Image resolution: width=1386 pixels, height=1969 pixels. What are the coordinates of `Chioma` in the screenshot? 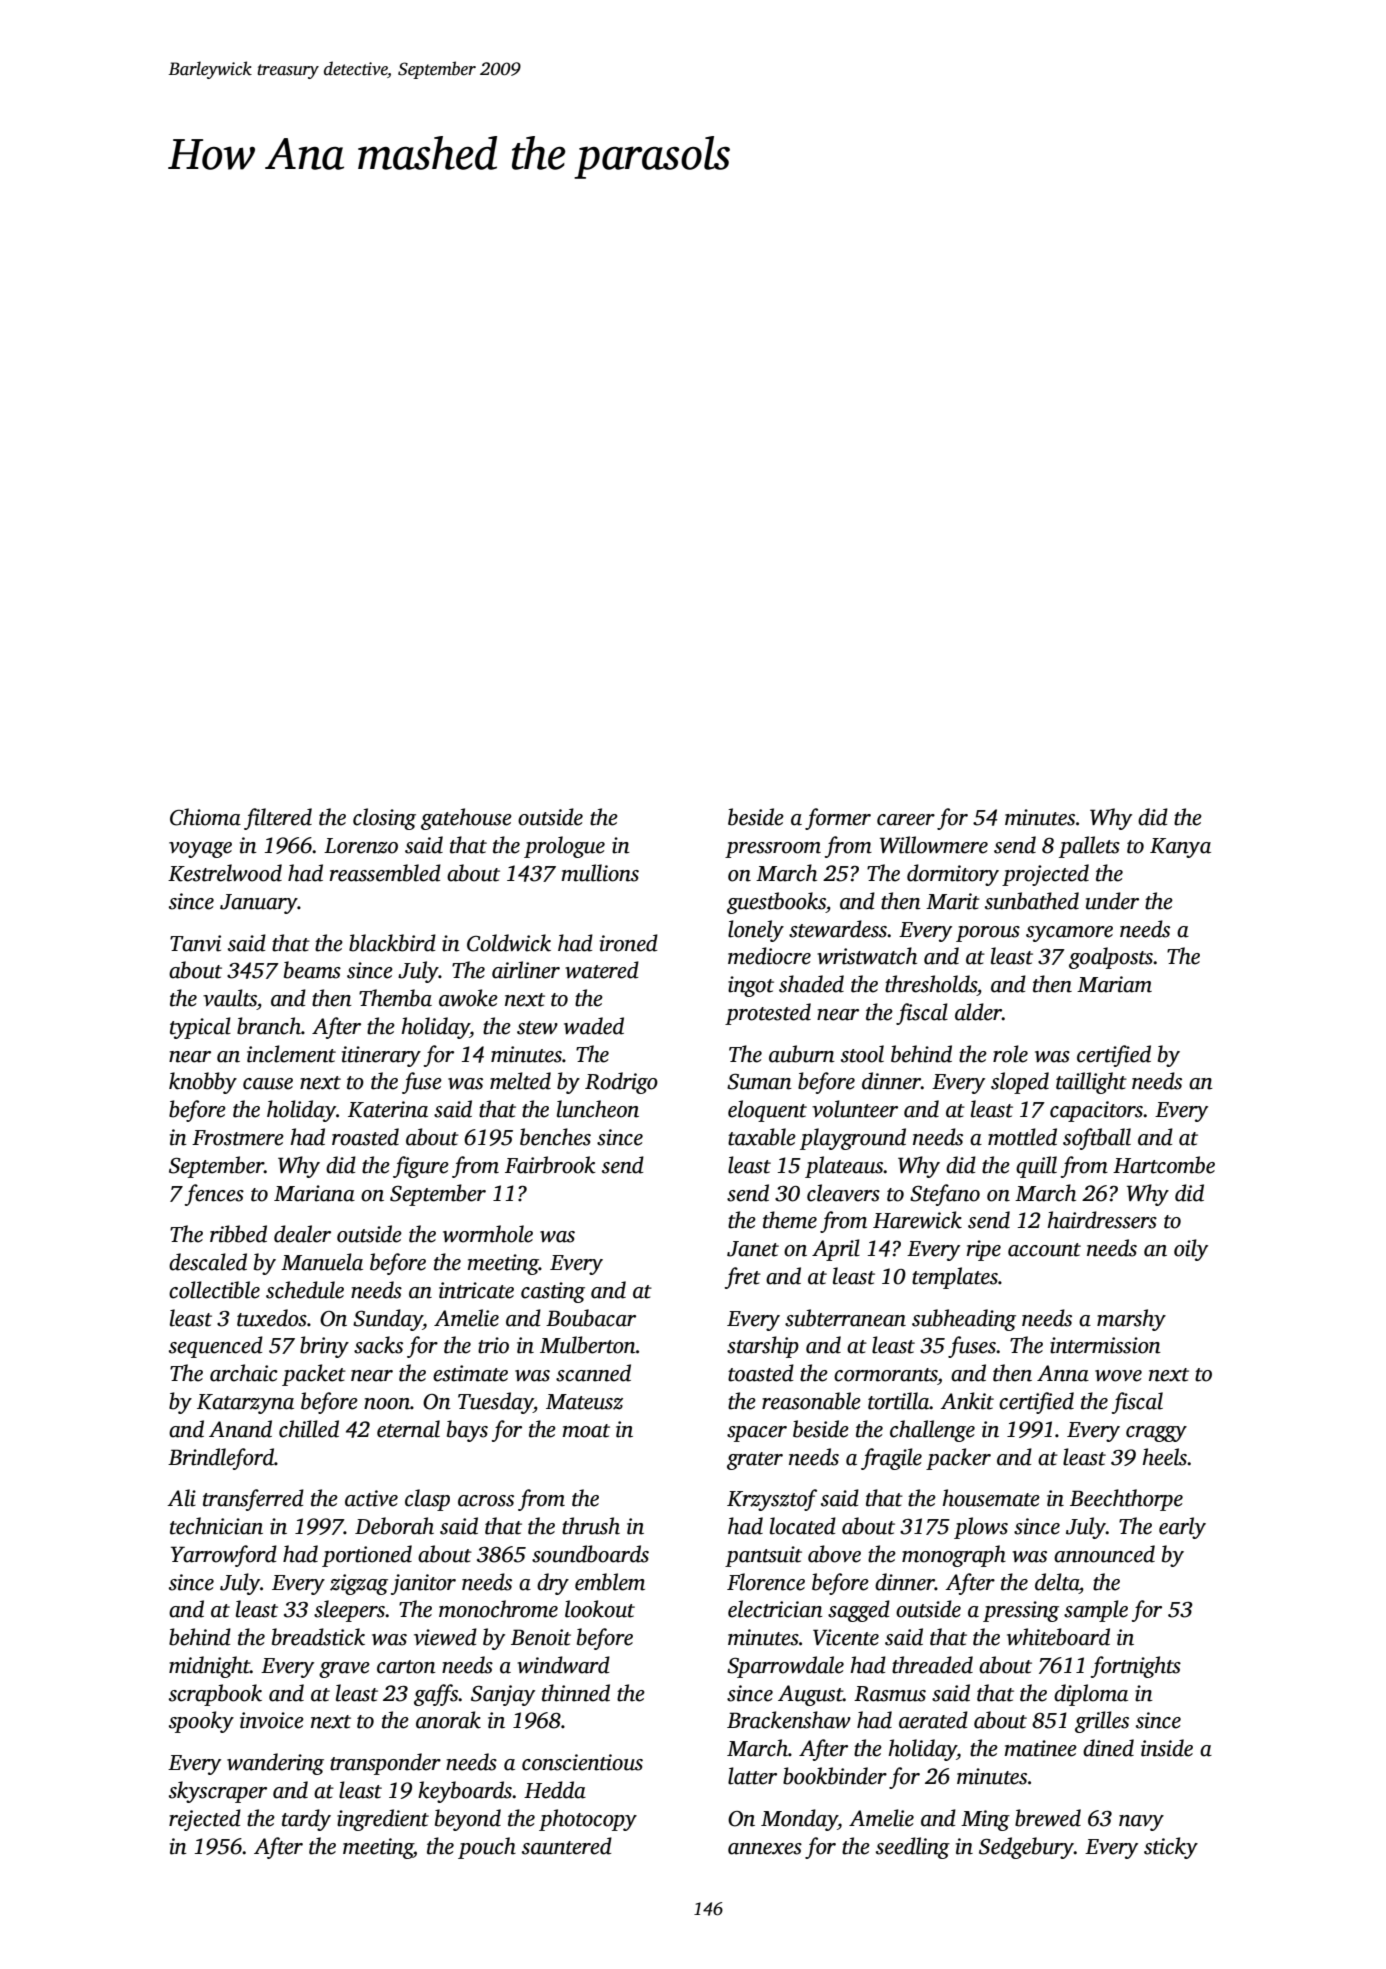 It's located at (205, 817).
